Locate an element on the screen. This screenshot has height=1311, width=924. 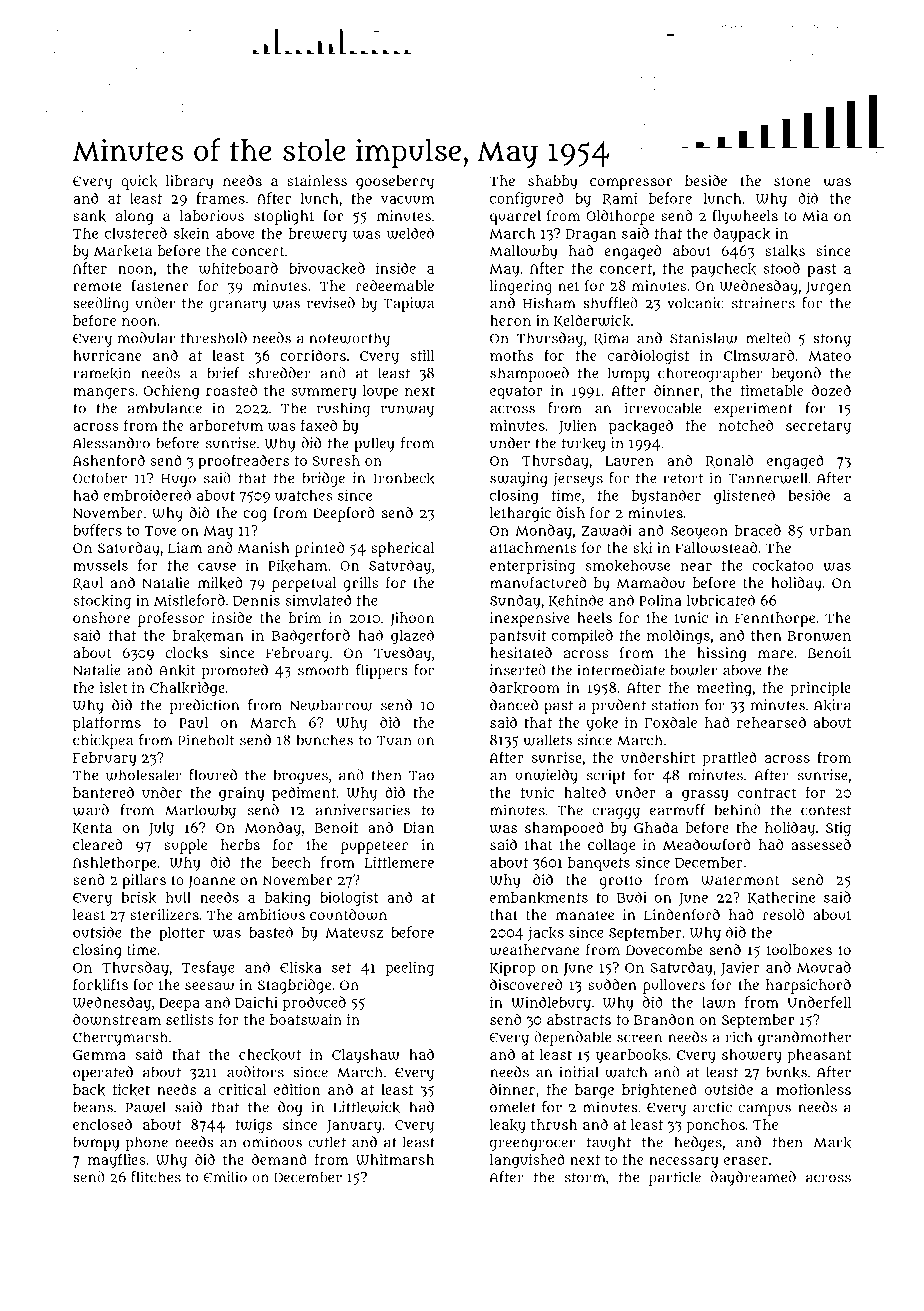
operated is located at coordinates (103, 1073).
